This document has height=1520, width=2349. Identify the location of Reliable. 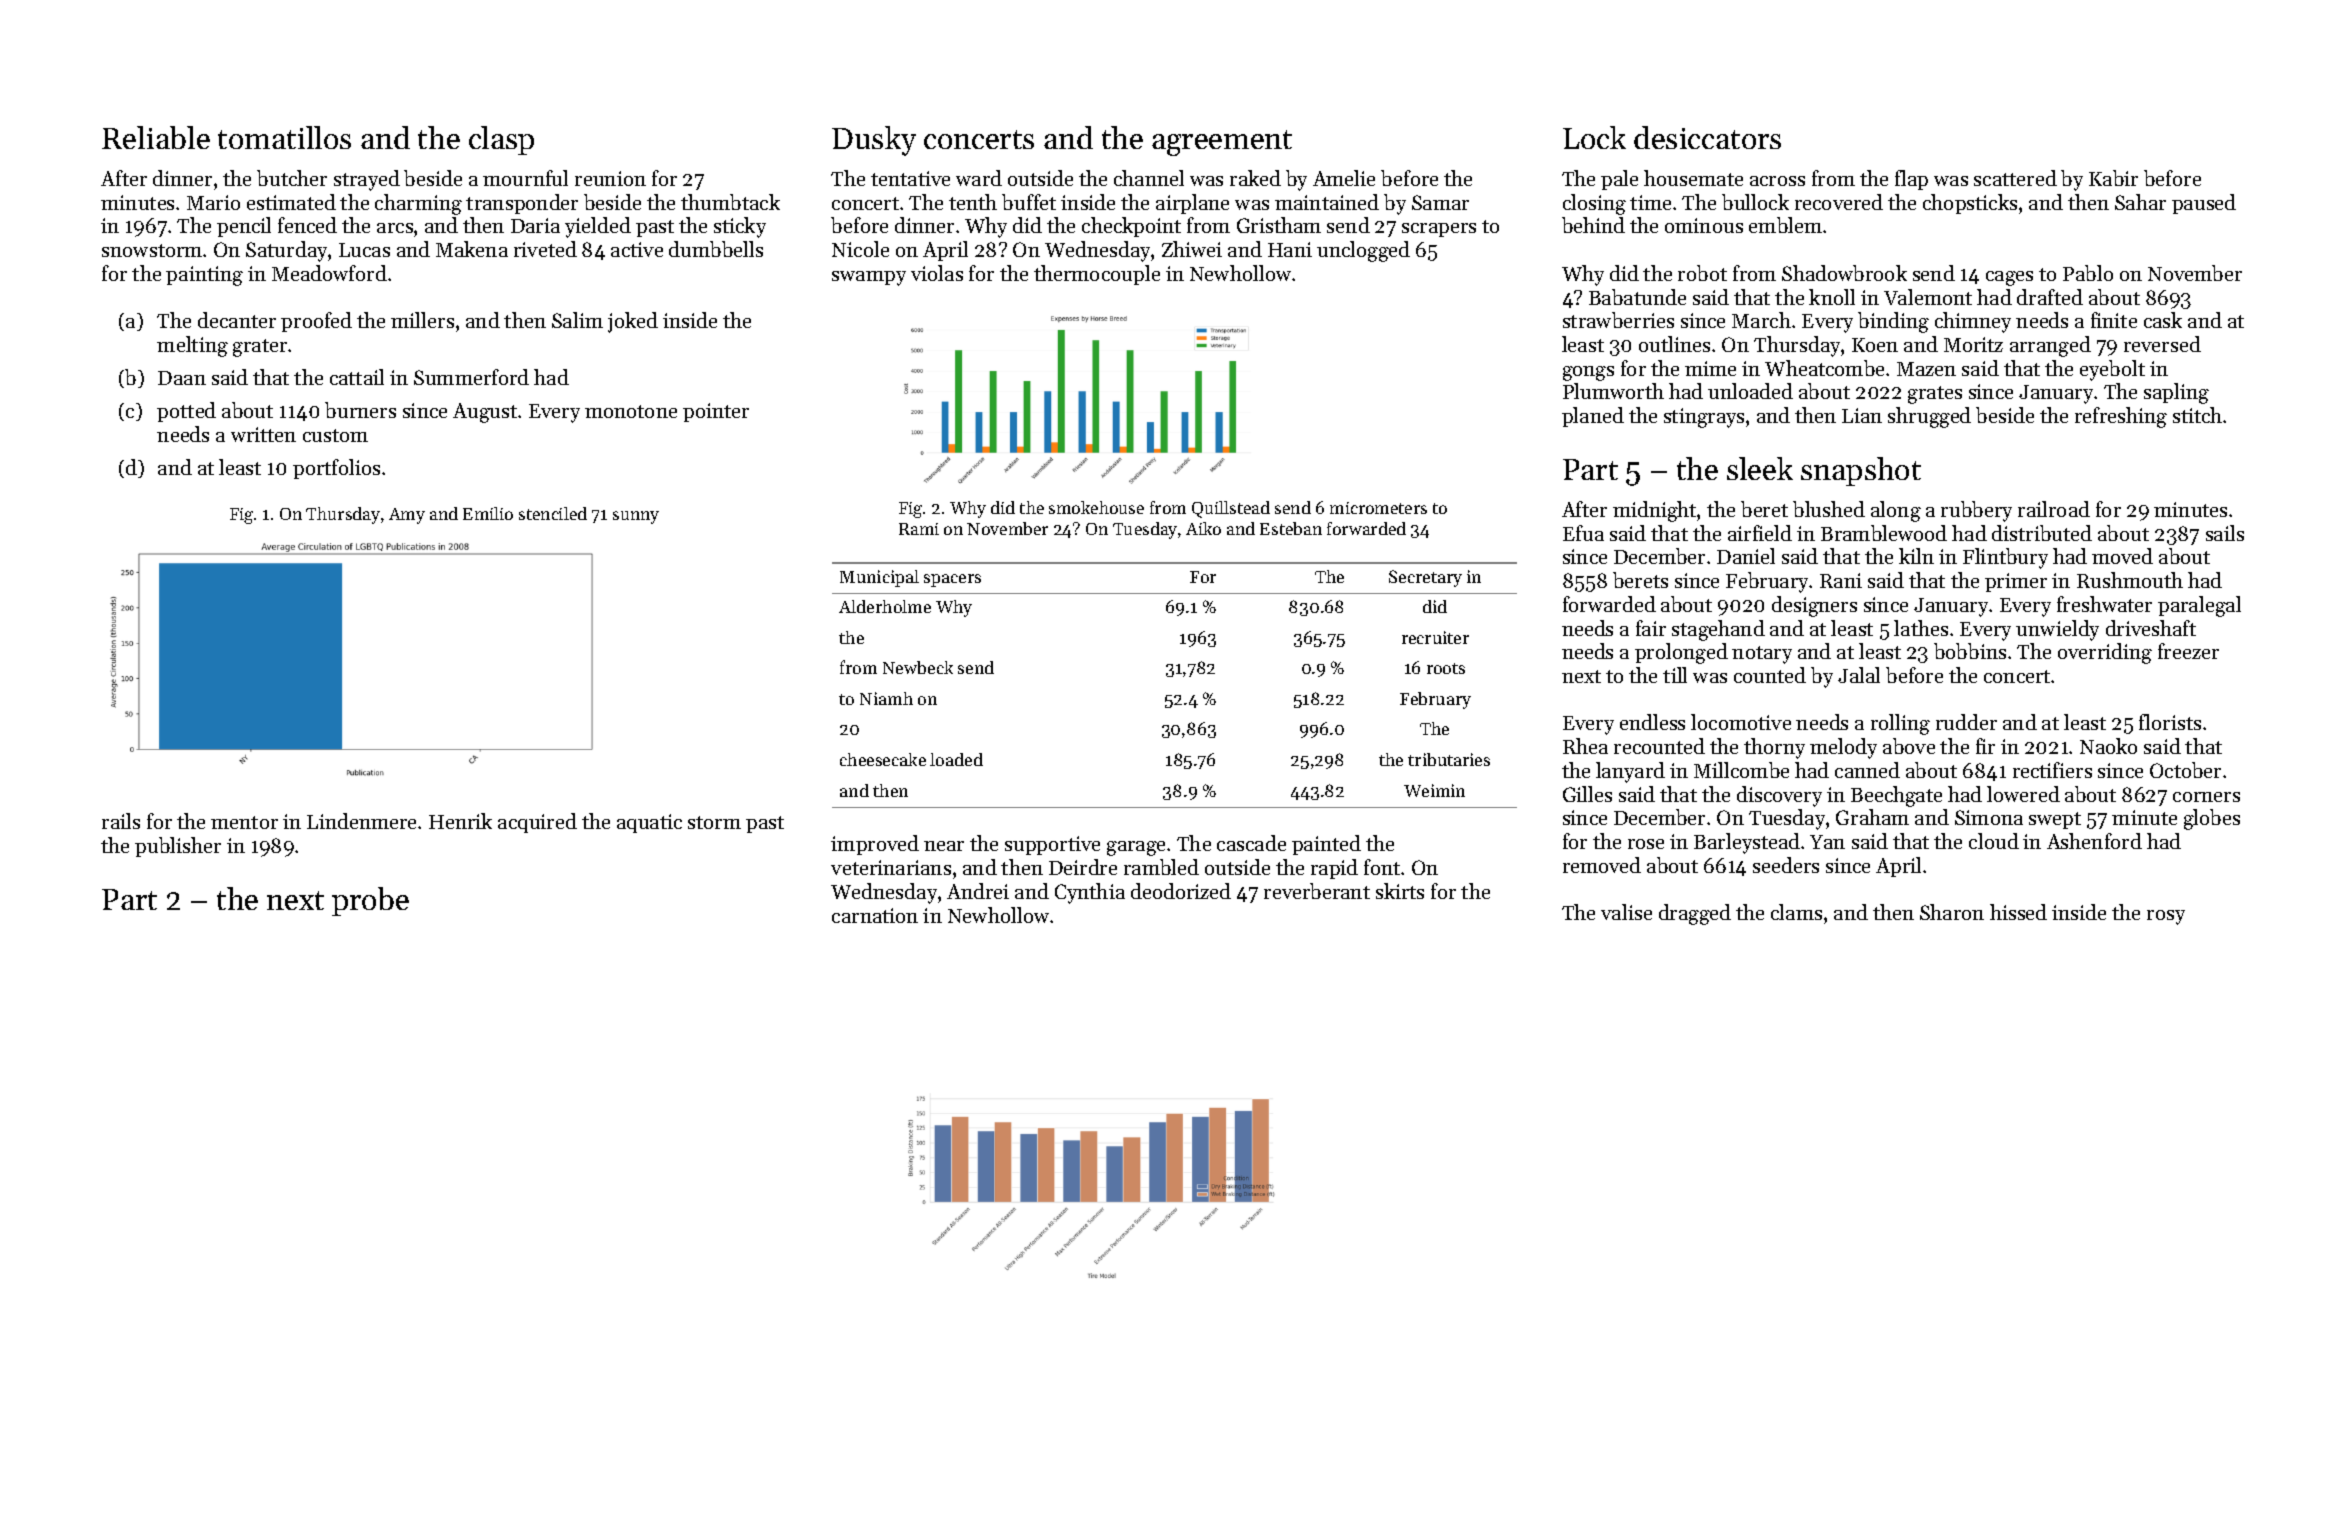
(156, 137).
